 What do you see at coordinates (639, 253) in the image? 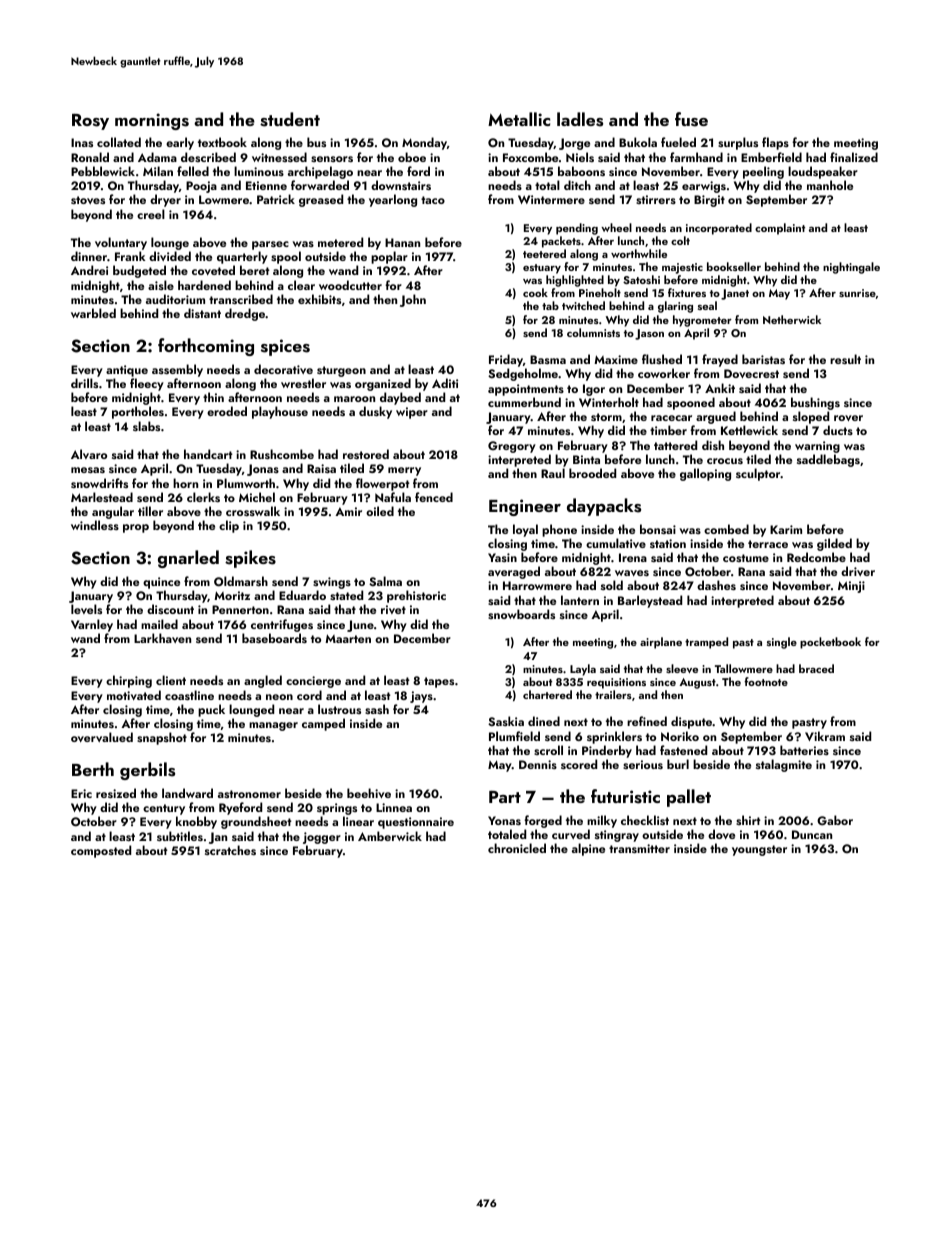
I see `worthwhile` at bounding box center [639, 253].
